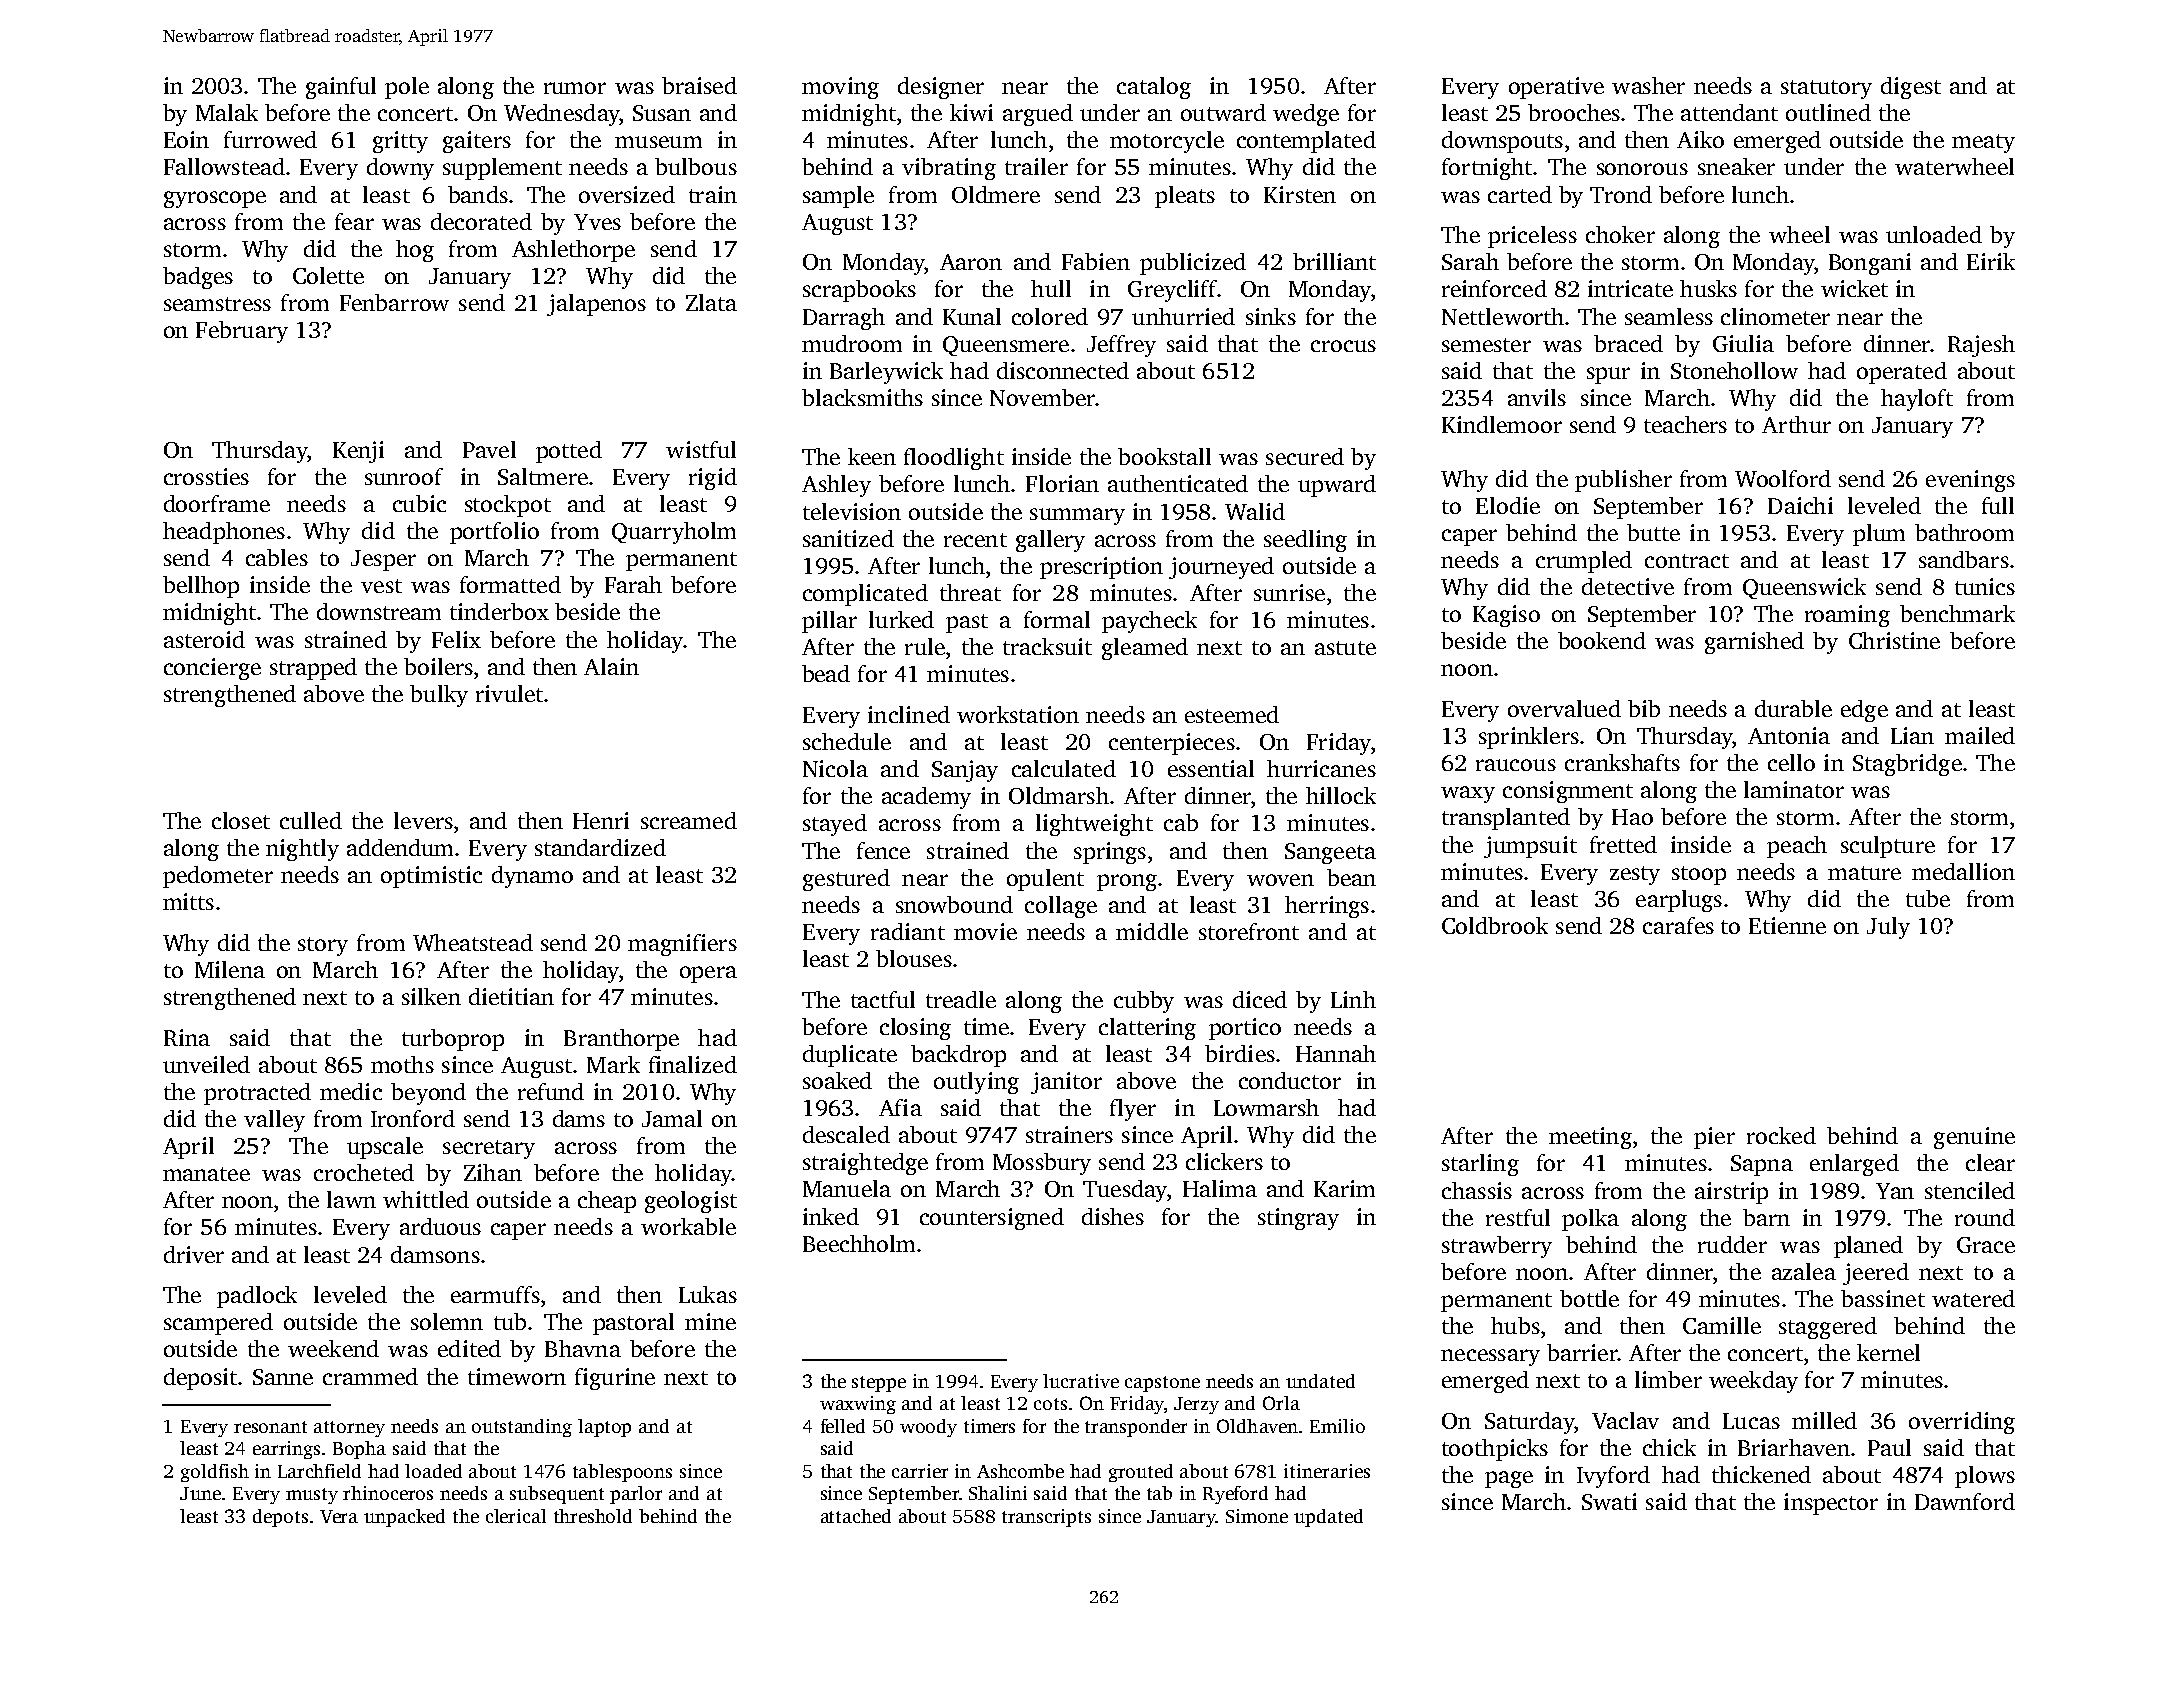 The height and width of the document is (1683, 2178). Describe the element at coordinates (1149, 622) in the document. I see `paycheck` at that location.
